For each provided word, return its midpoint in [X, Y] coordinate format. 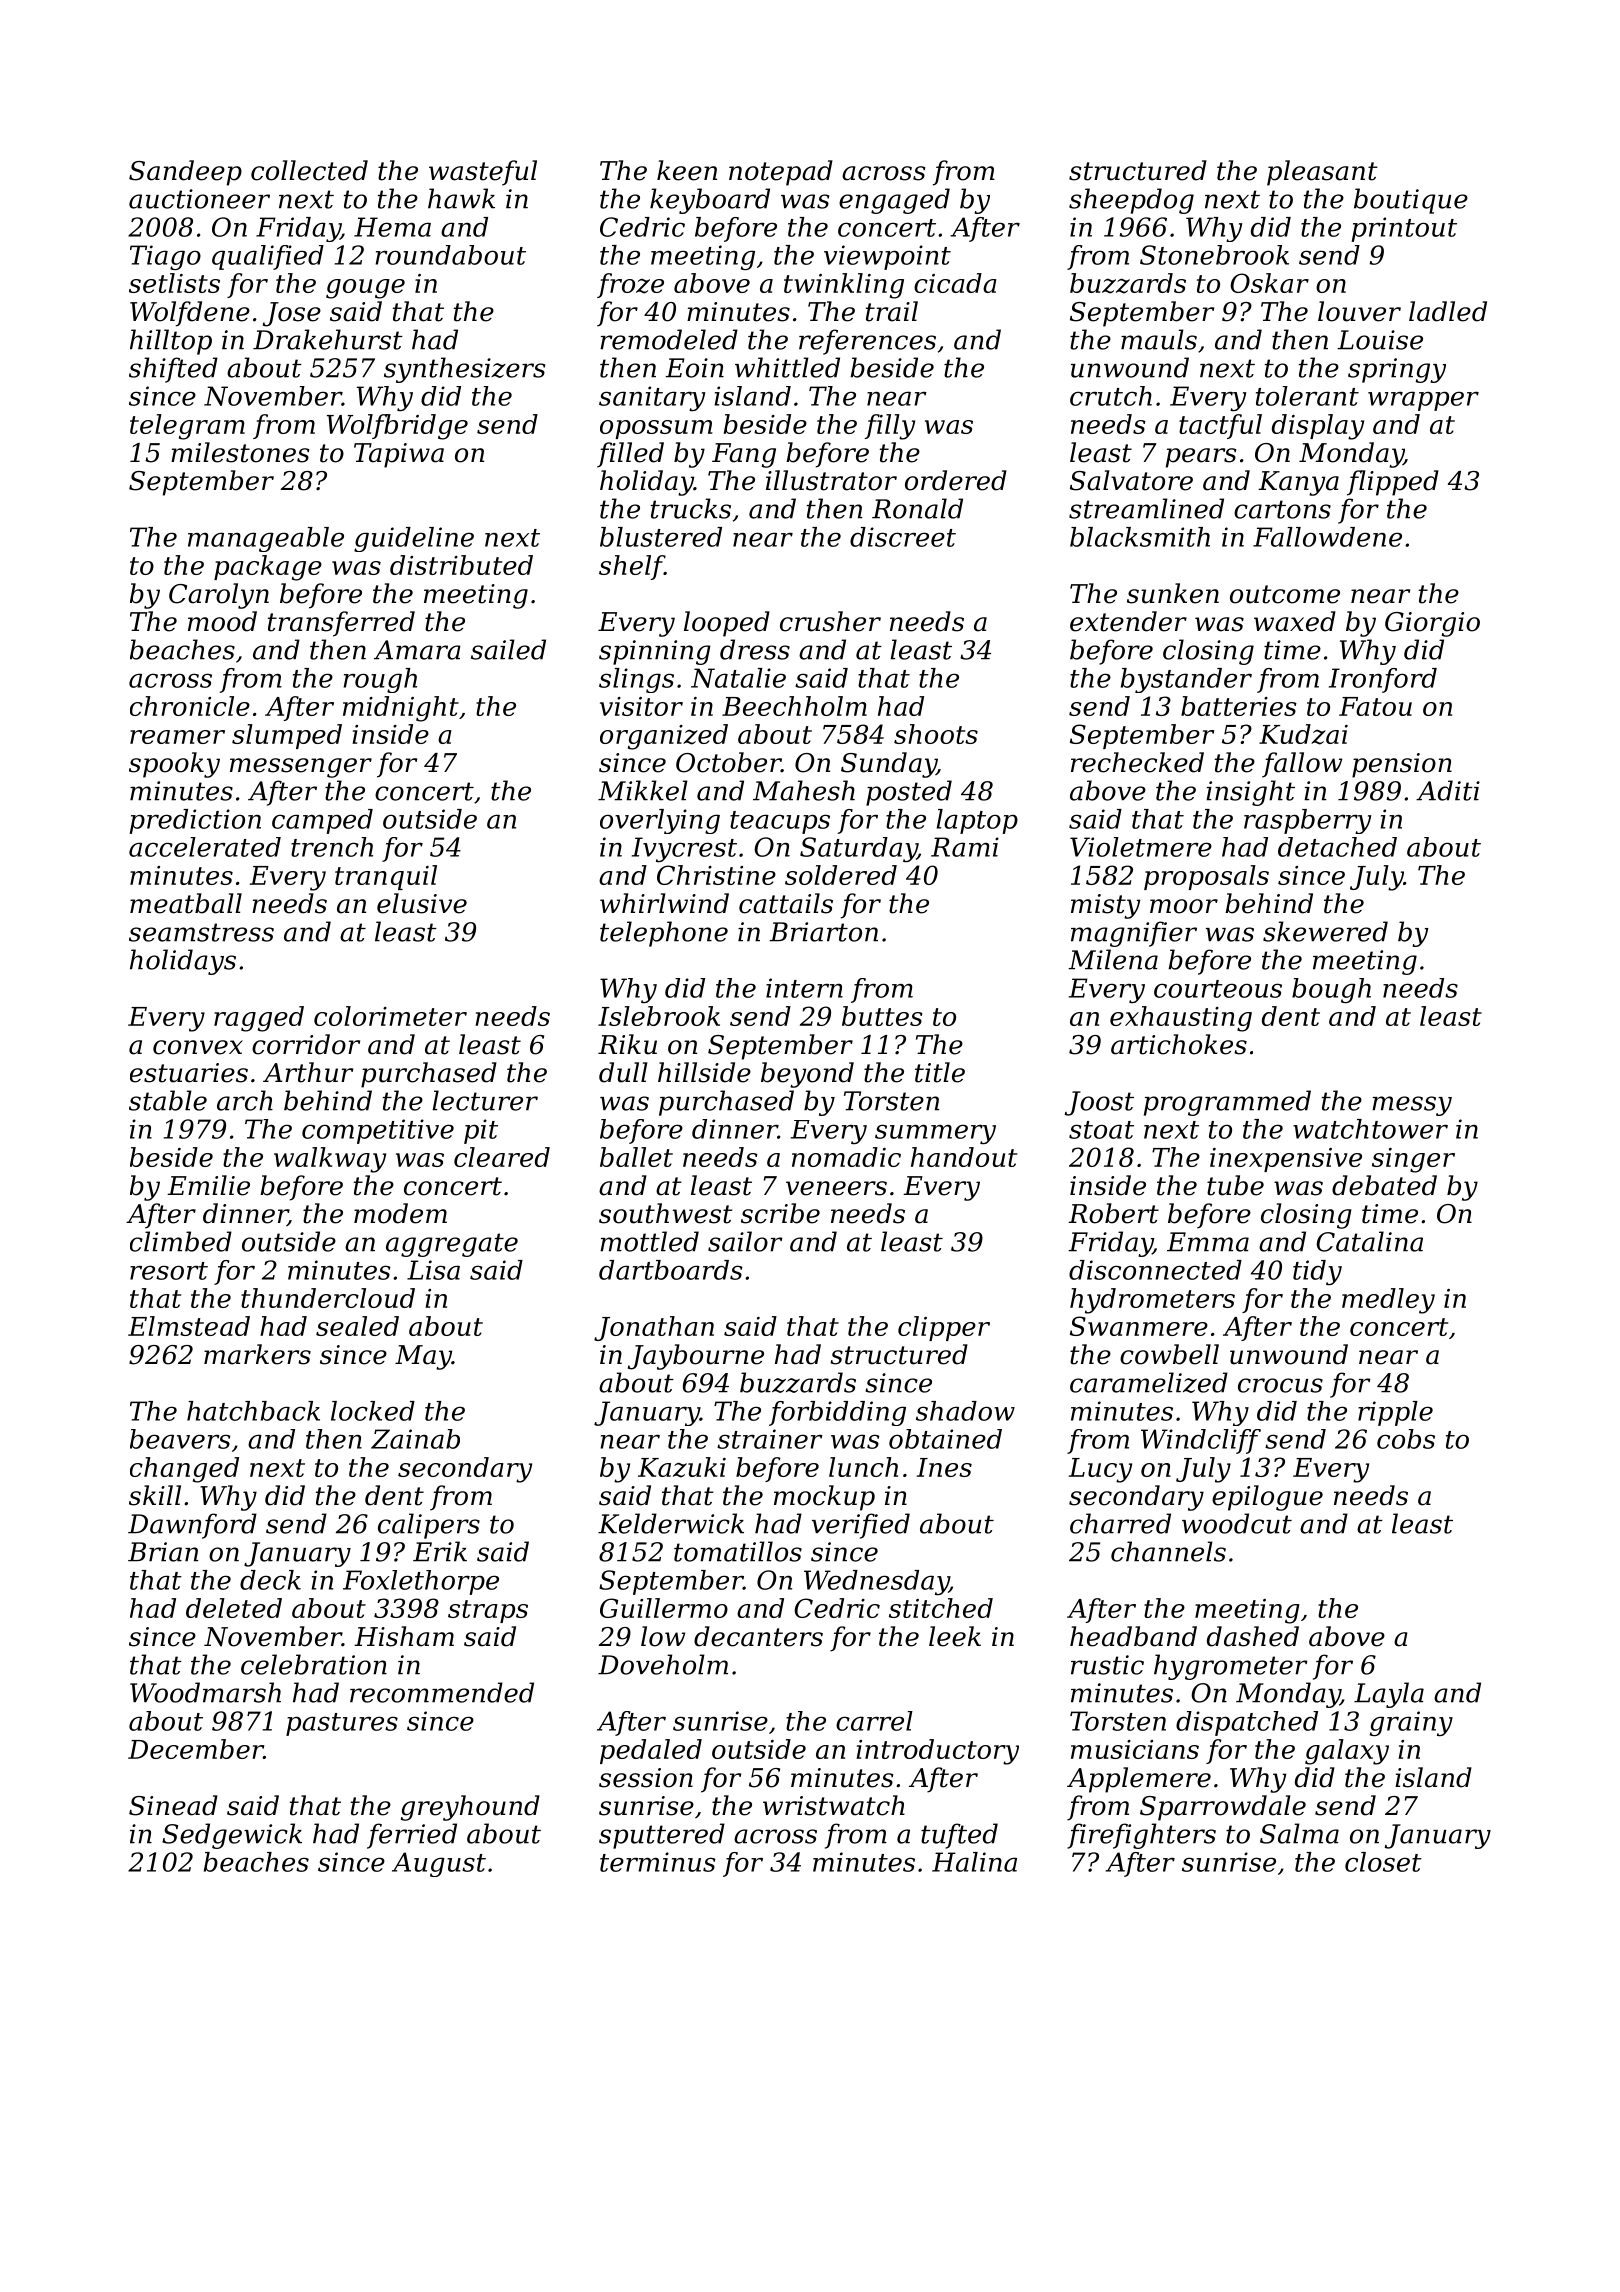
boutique [1411, 201]
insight [1250, 793]
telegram [187, 427]
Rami [965, 847]
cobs [1406, 1439]
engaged [894, 201]
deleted [234, 1608]
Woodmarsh [205, 1692]
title [940, 1072]
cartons [1282, 509]
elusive [422, 903]
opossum [656, 429]
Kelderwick [671, 1523]
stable [168, 1100]
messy [1412, 1106]
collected [309, 170]
